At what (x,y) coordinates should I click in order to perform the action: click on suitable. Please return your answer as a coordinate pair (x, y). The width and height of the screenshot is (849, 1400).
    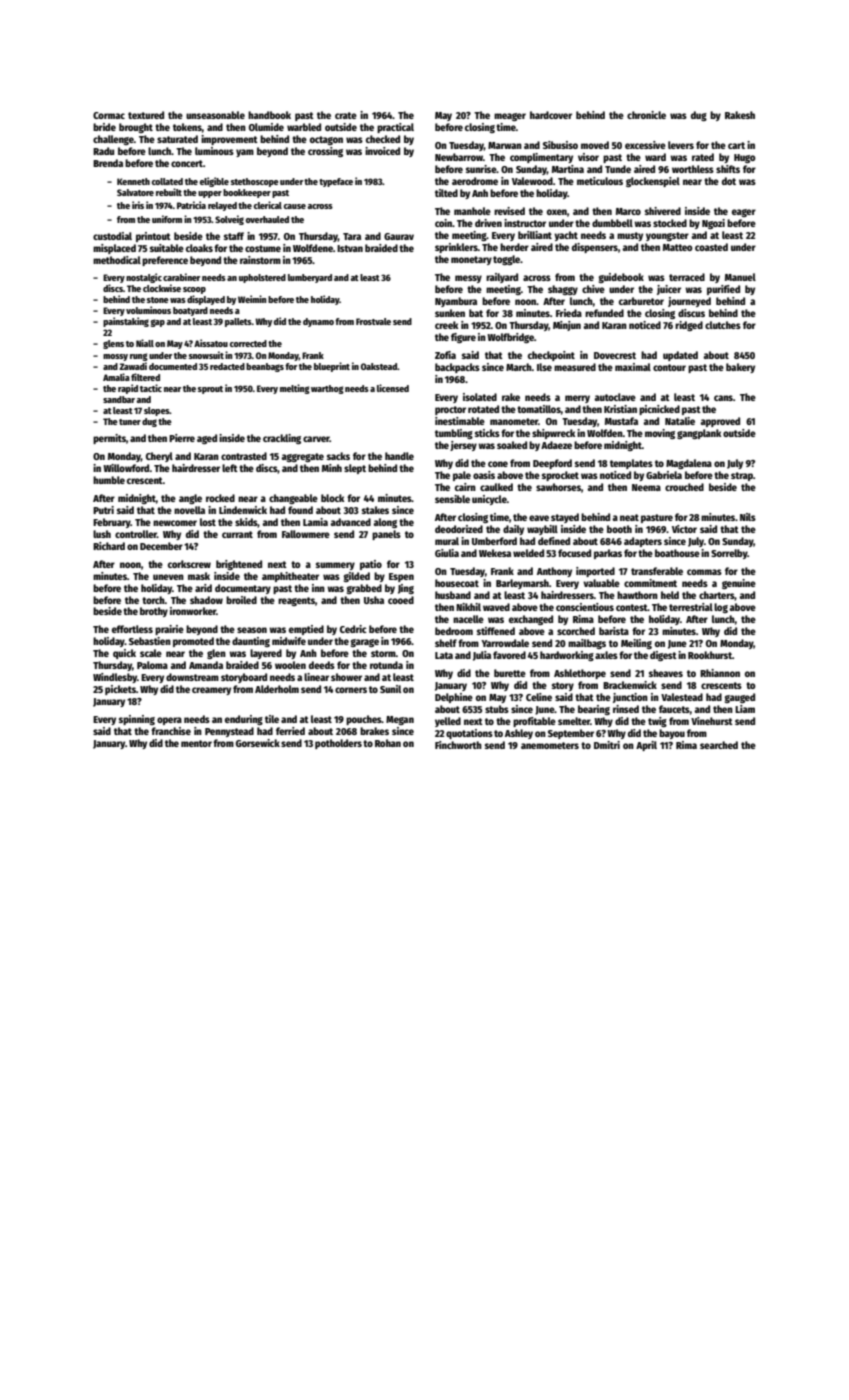
    Looking at the image, I should click on (167, 248).
